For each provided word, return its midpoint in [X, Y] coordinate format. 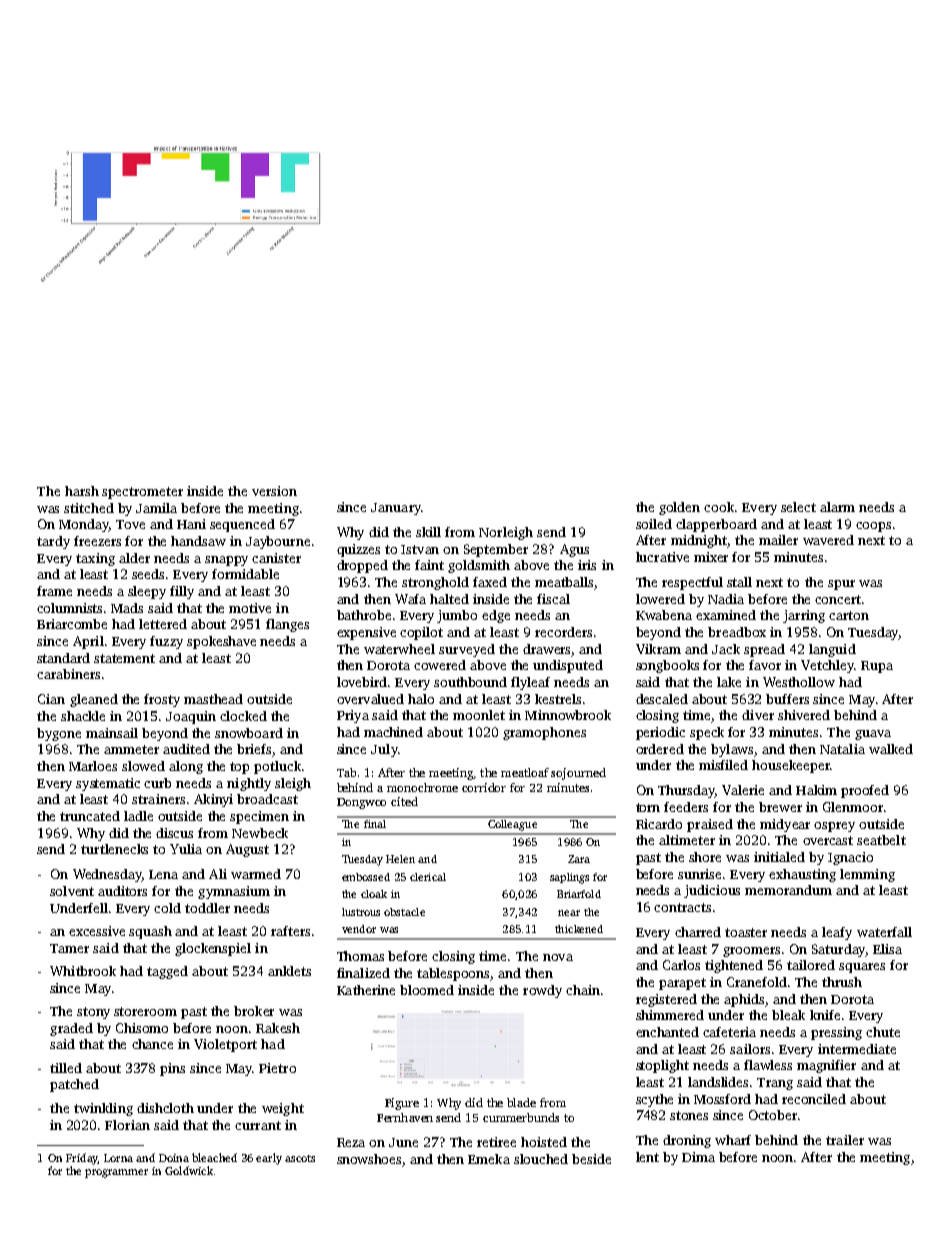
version [274, 491]
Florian [127, 1125]
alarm [837, 507]
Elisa [887, 949]
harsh [82, 491]
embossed [366, 877]
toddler [207, 908]
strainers [158, 799]
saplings [569, 878]
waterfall [884, 932]
